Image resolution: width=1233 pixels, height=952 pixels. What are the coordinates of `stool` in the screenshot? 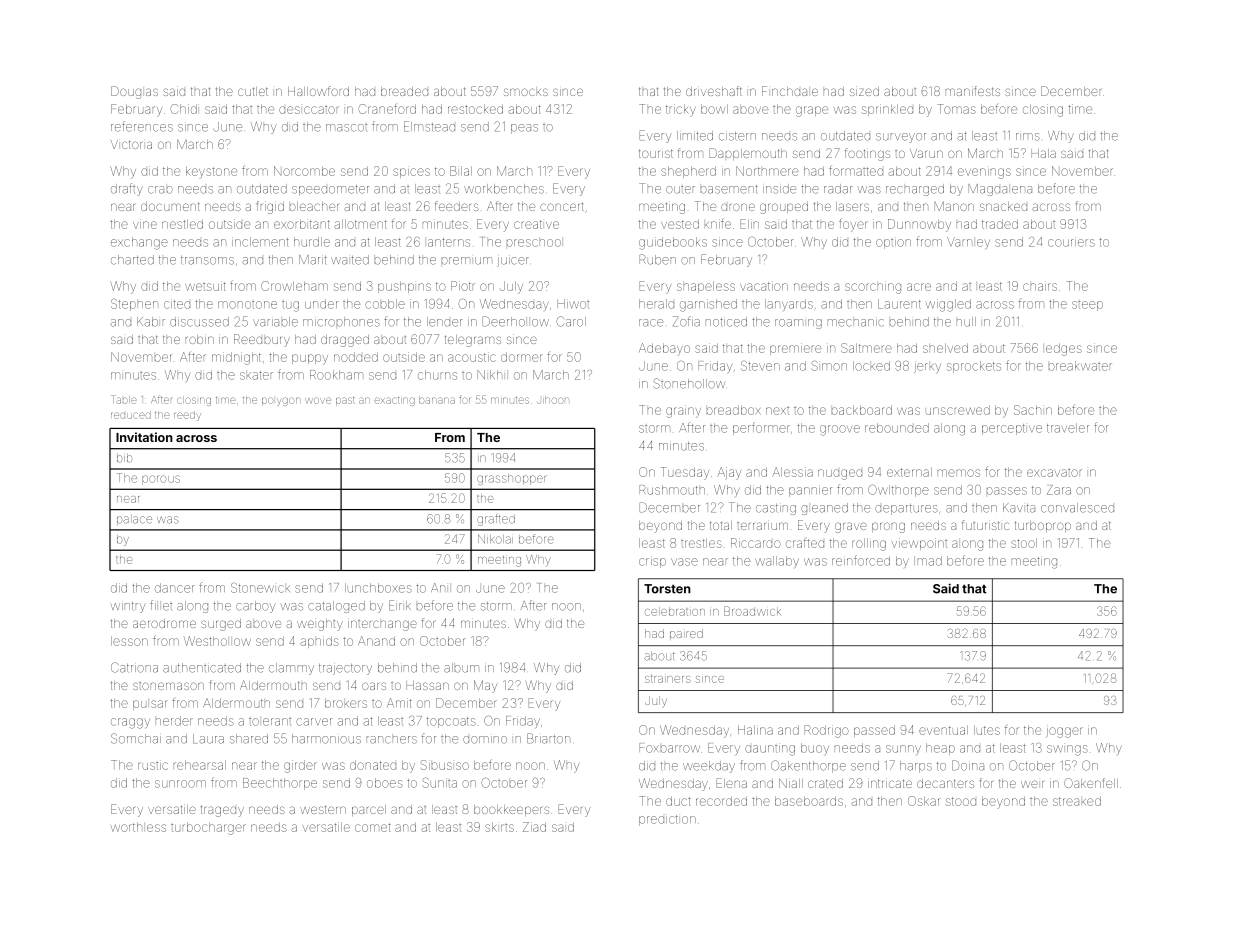 It's located at (1024, 543).
